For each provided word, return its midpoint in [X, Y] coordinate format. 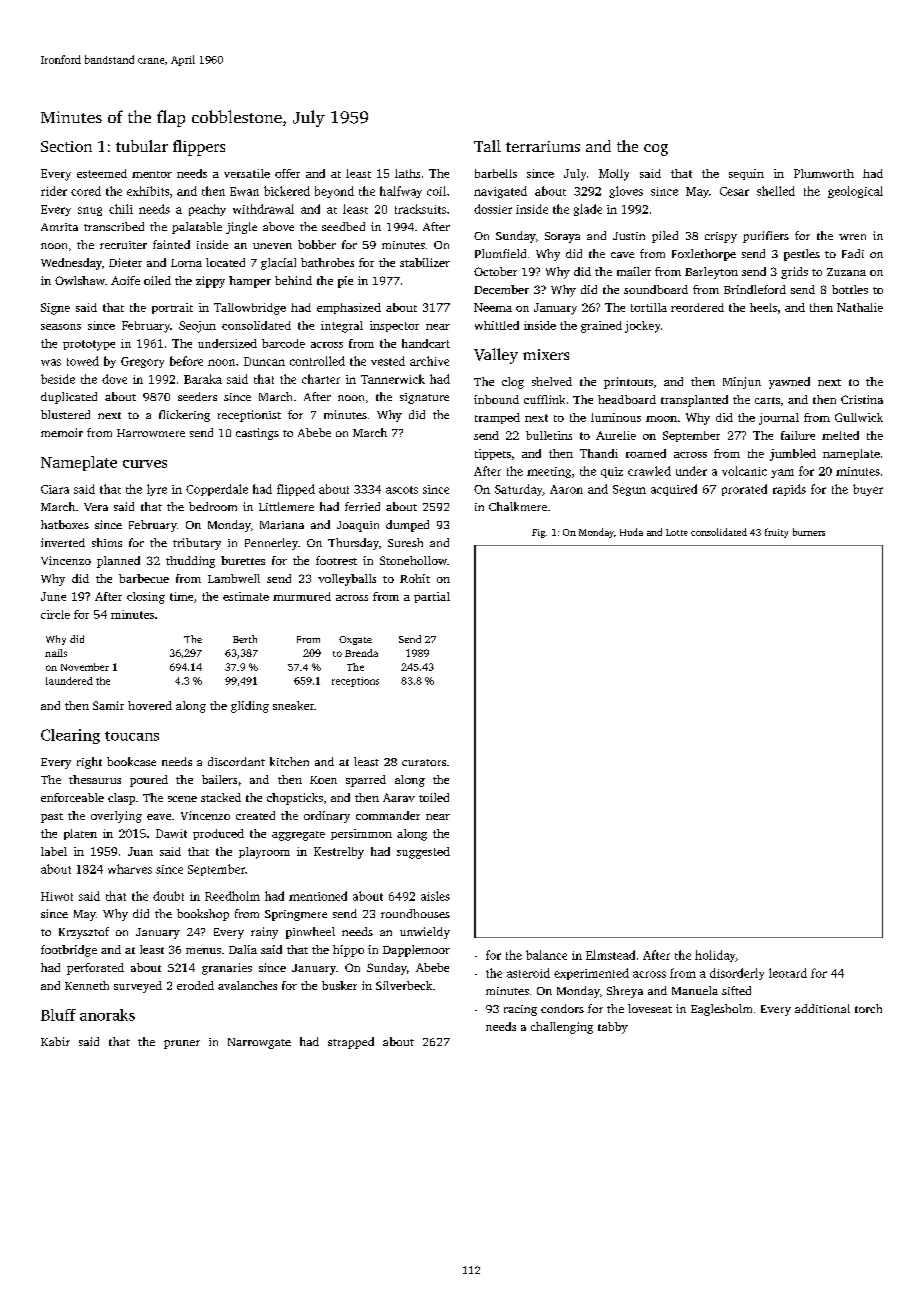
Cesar [734, 191]
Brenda [361, 653]
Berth [245, 639]
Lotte [677, 532]
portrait [172, 308]
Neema [493, 307]
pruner [182, 1044]
